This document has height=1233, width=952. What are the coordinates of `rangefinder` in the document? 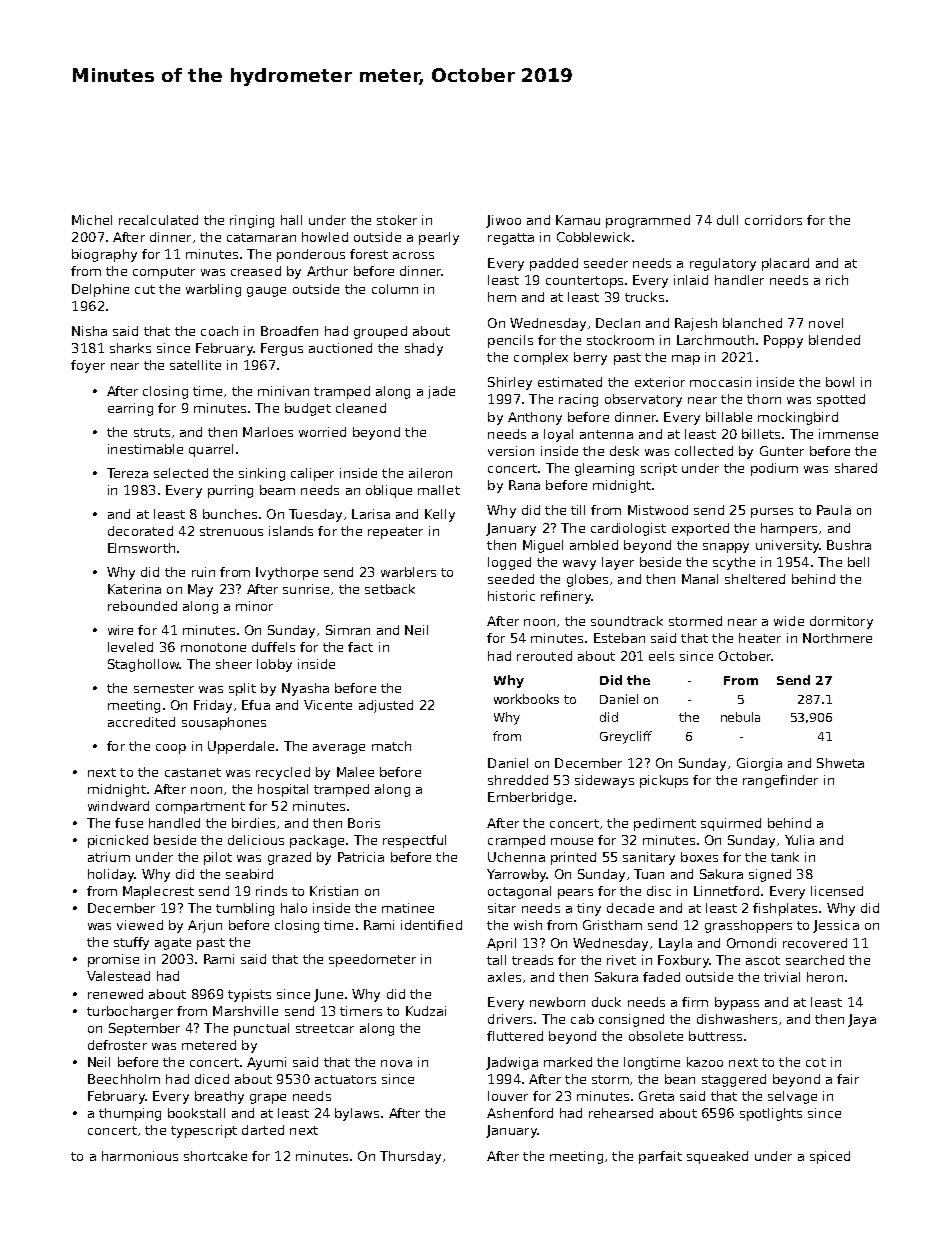 It's located at (780, 781).
